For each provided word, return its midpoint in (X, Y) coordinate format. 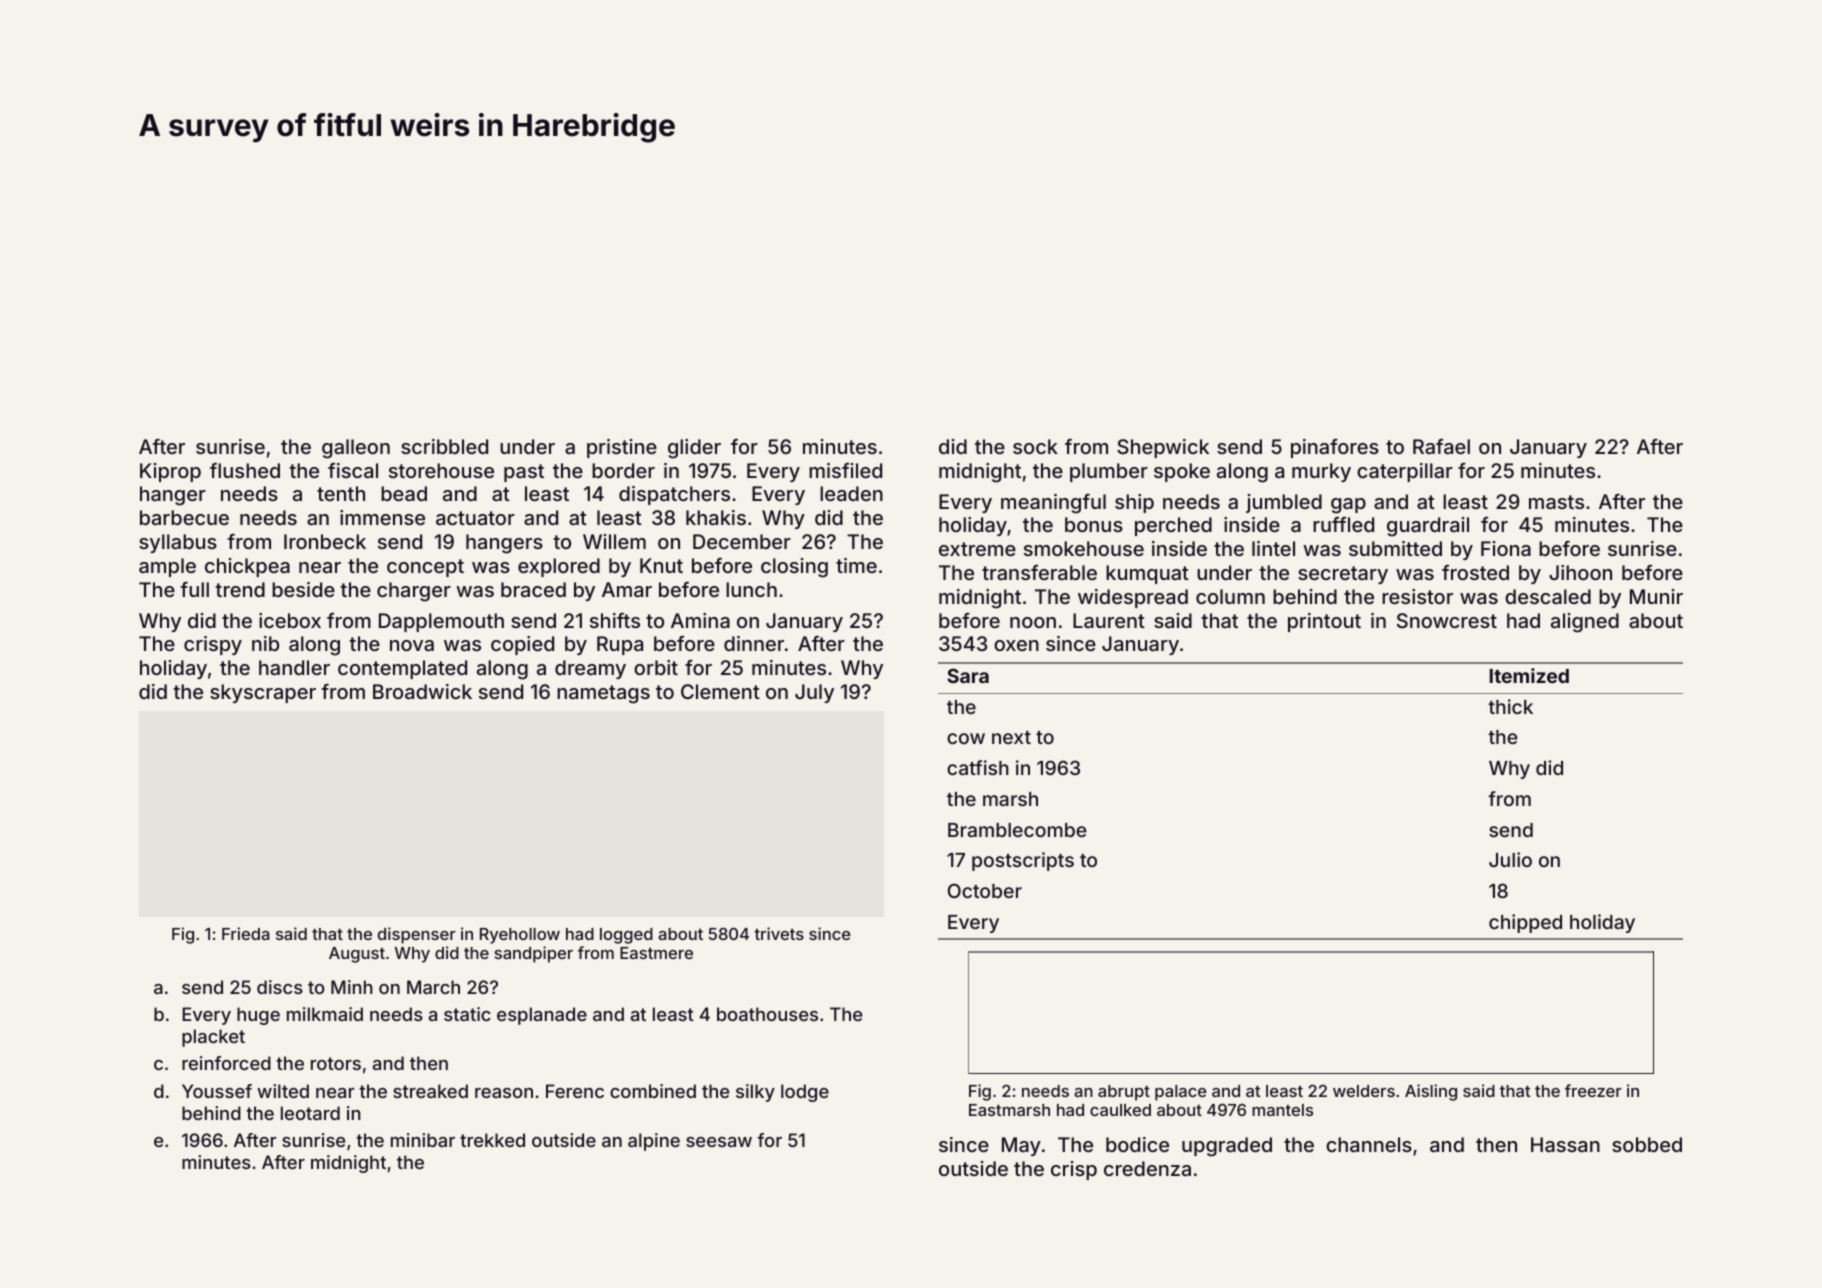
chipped (1525, 923)
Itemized (1529, 675)
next (1011, 737)
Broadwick (422, 691)
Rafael (1441, 446)
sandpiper (534, 954)
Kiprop (170, 472)
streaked (430, 1091)
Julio (1510, 859)
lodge (805, 1093)
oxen (1016, 645)
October (985, 890)
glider (694, 449)
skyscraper (263, 693)
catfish (978, 767)
